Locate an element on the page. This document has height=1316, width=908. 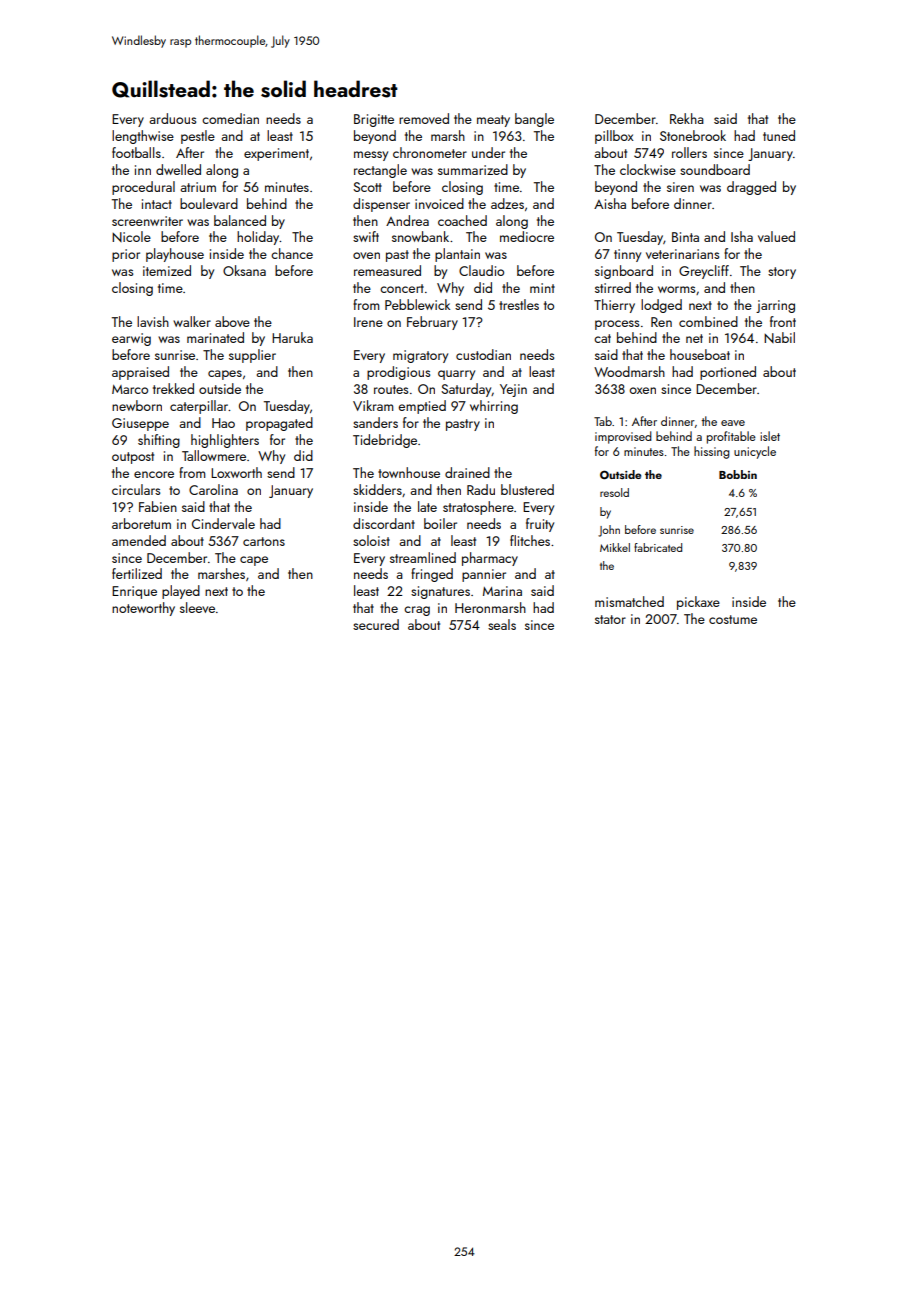
portioned is located at coordinates (728, 373).
